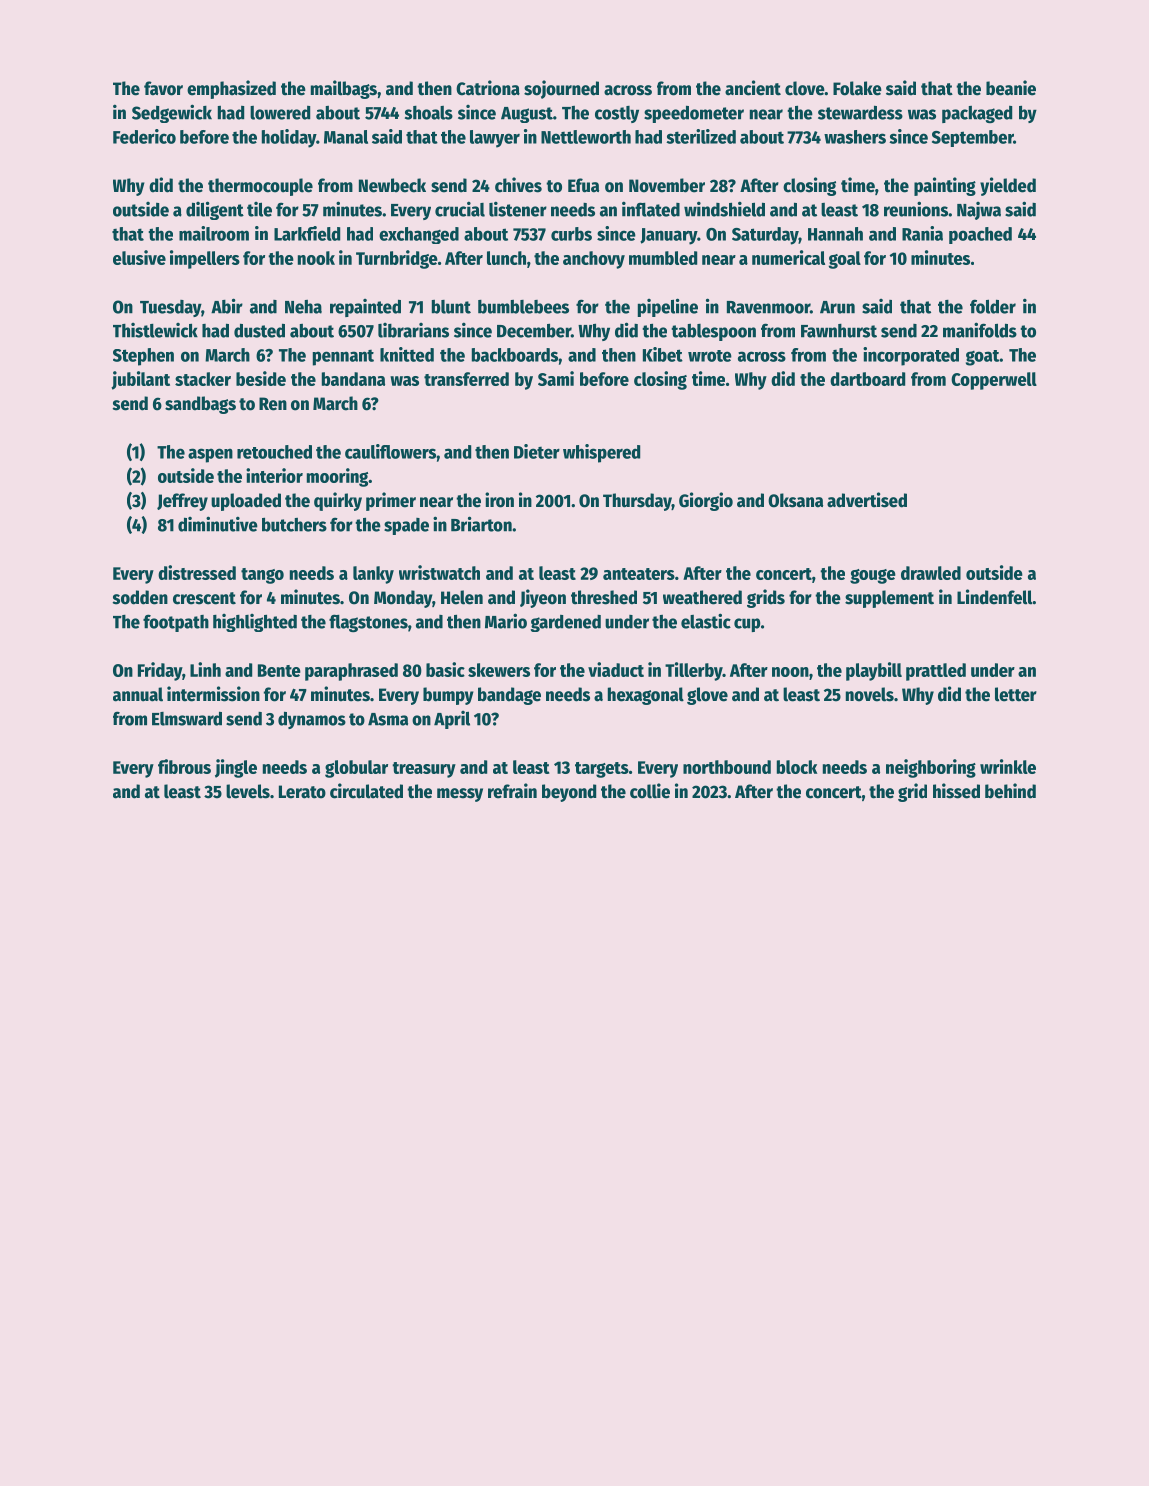 The height and width of the document is (1486, 1149). What do you see at coordinates (650, 791) in the document?
I see `collie` at bounding box center [650, 791].
